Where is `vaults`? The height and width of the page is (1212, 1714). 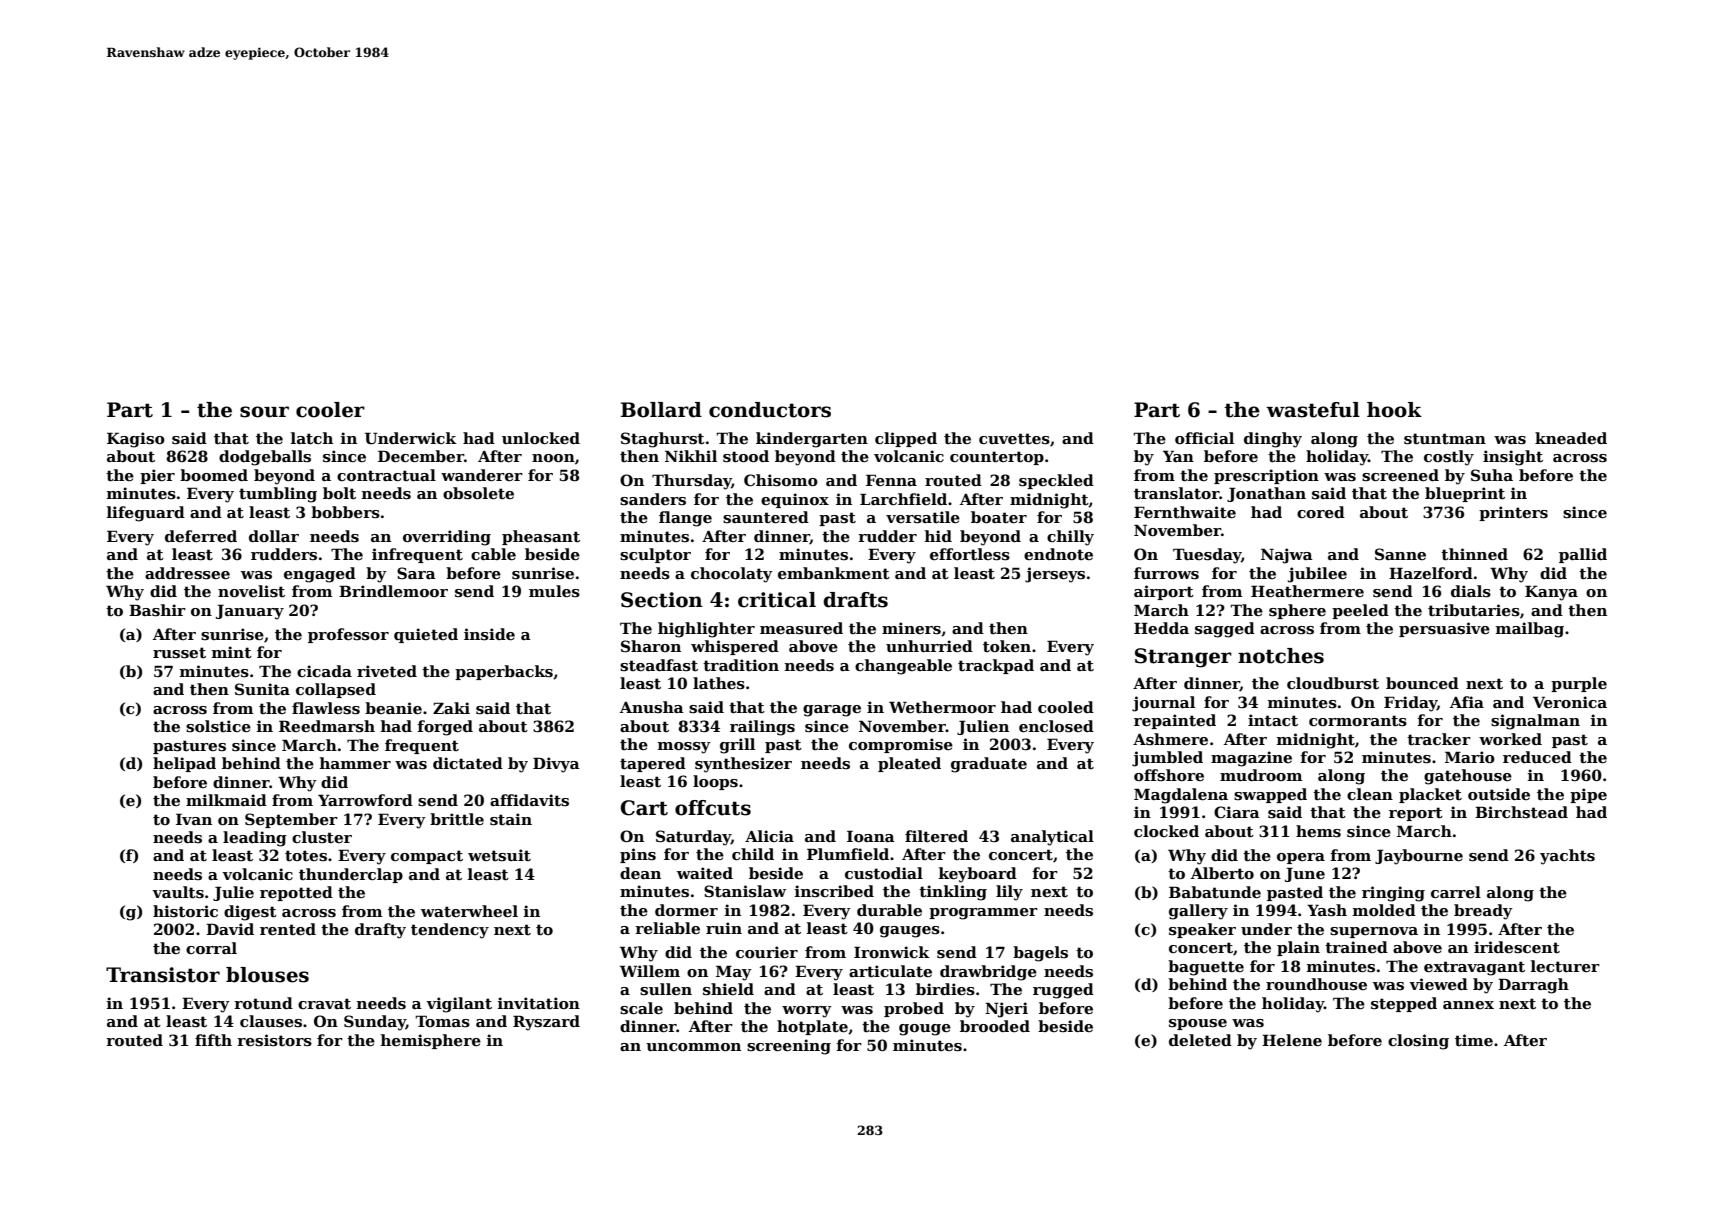 vaults is located at coordinates (178, 892).
